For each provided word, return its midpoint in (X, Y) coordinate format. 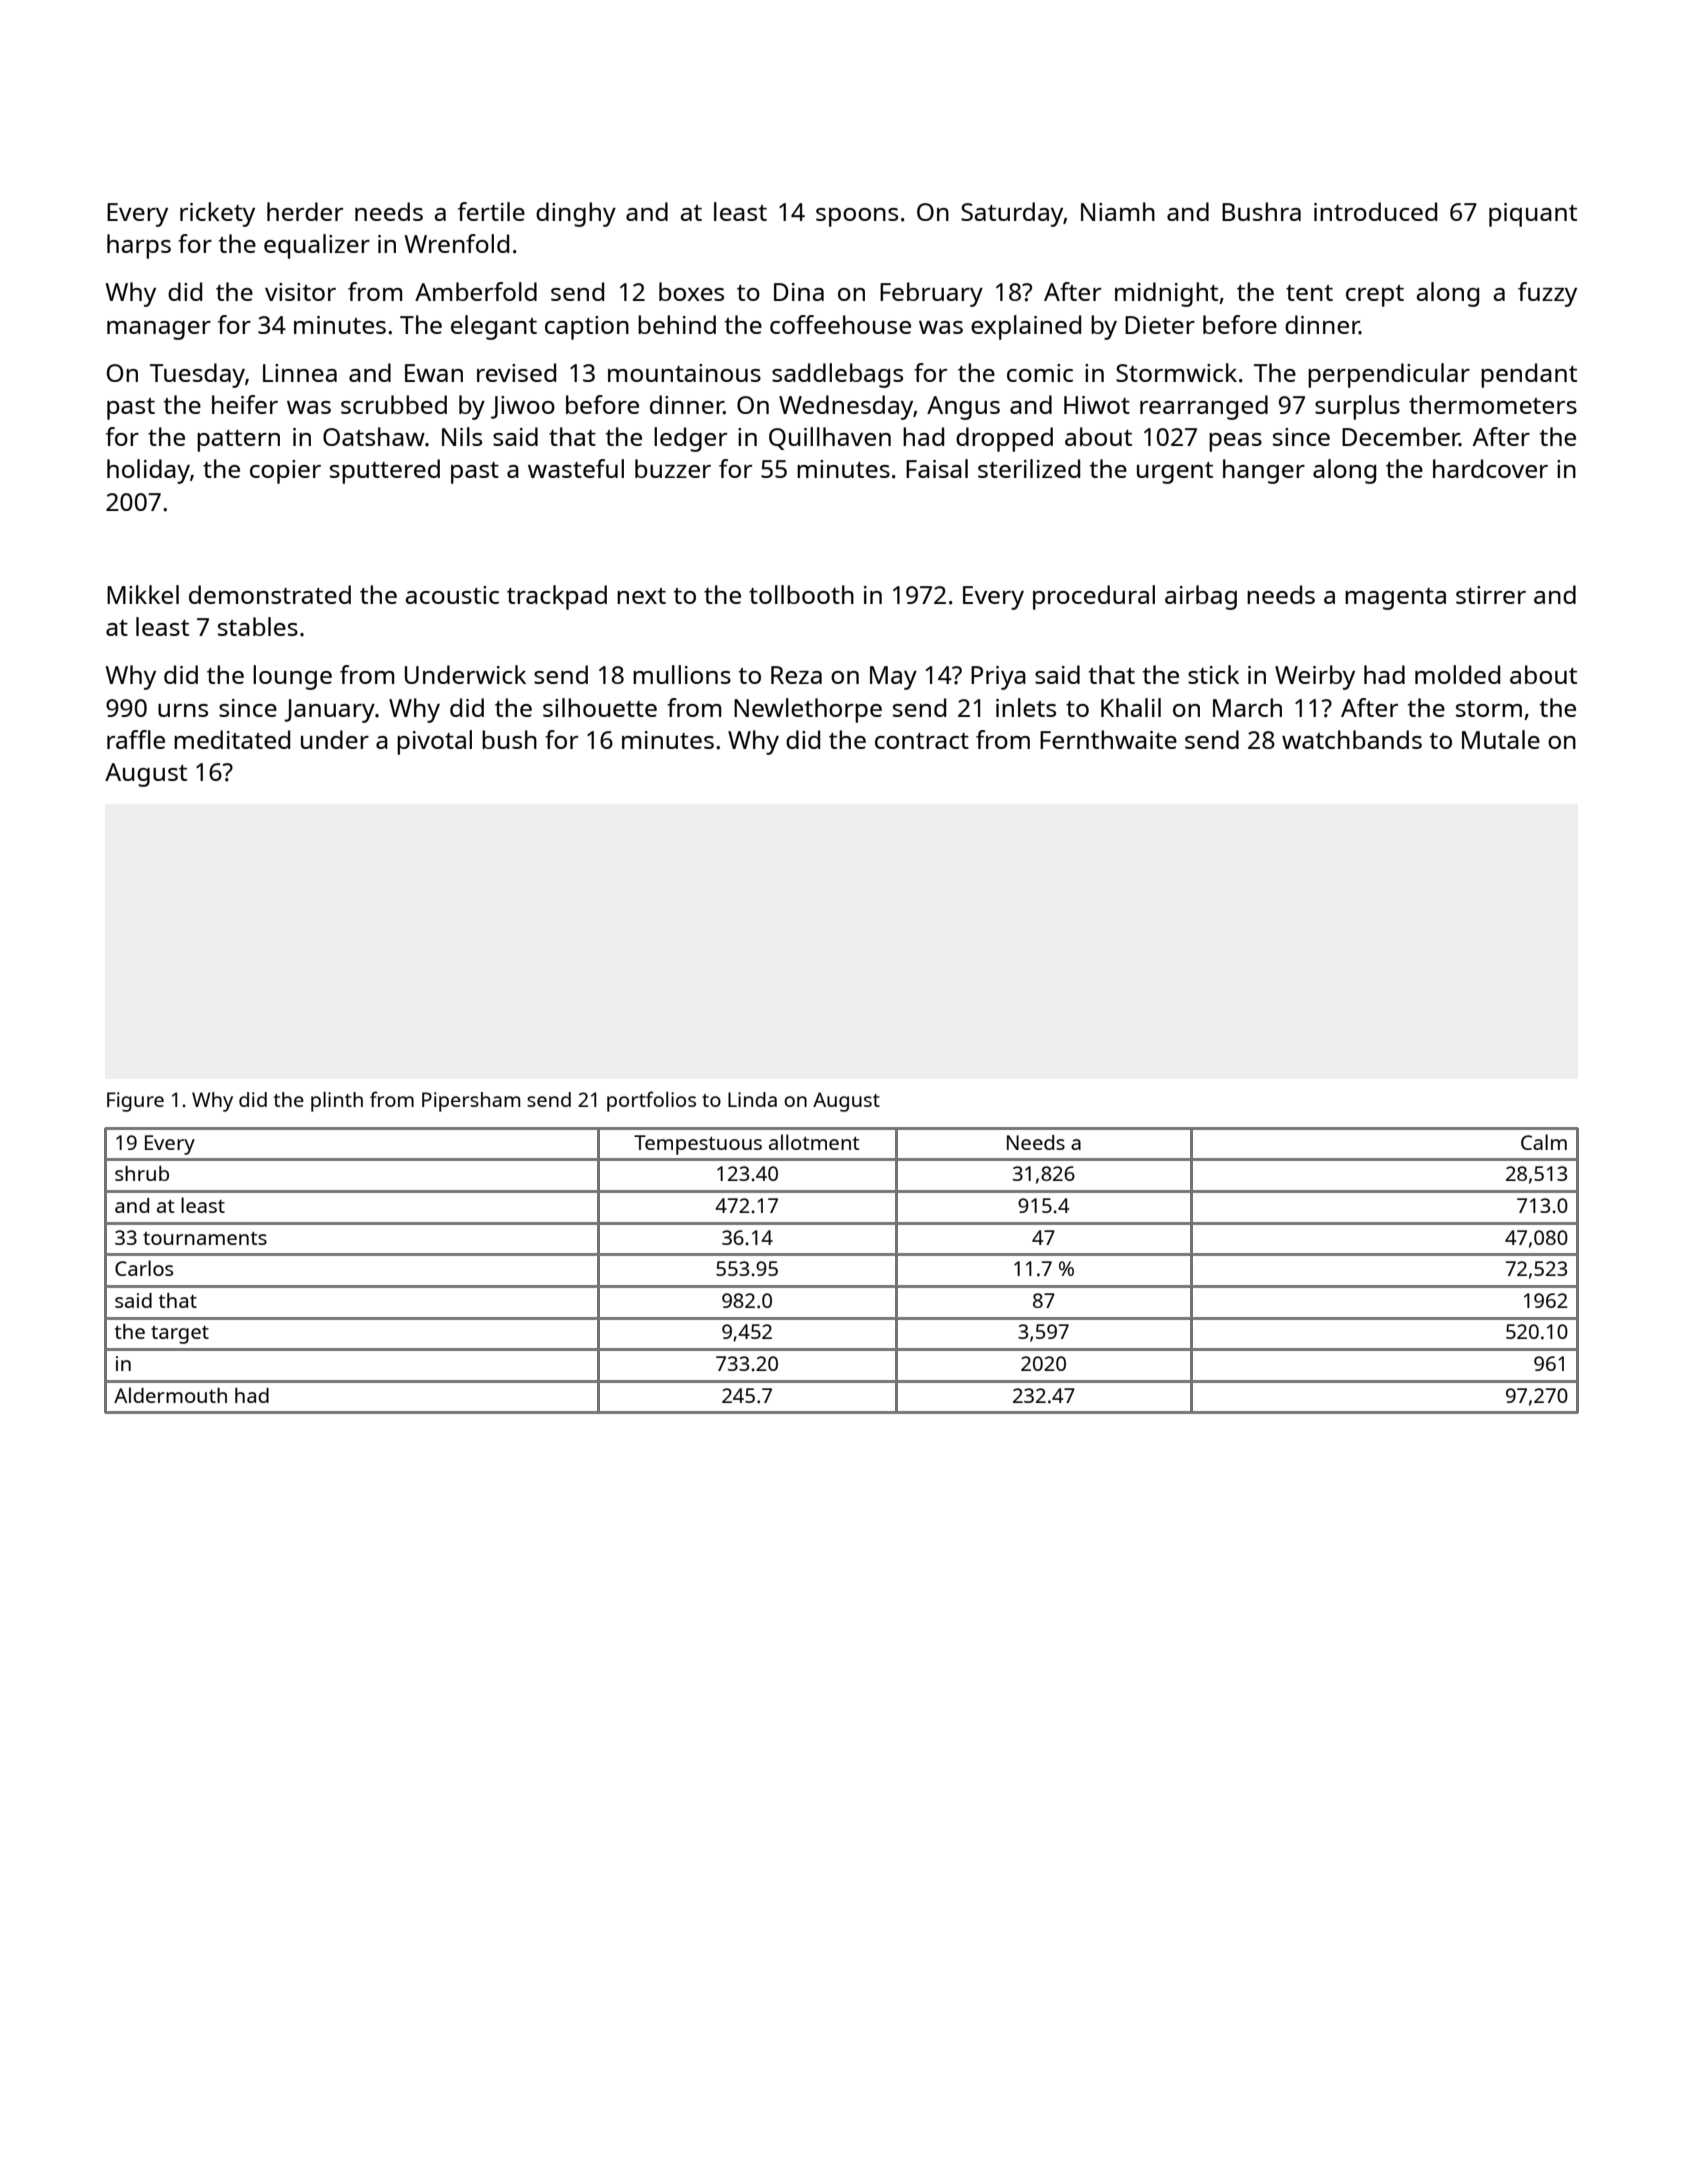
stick (1213, 674)
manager (159, 330)
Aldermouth (170, 1395)
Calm (1544, 1142)
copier (285, 472)
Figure (135, 1102)
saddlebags (837, 375)
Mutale (1501, 739)
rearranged (1204, 407)
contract (922, 741)
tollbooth (801, 594)
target (180, 1335)
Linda (752, 1099)
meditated (232, 739)
